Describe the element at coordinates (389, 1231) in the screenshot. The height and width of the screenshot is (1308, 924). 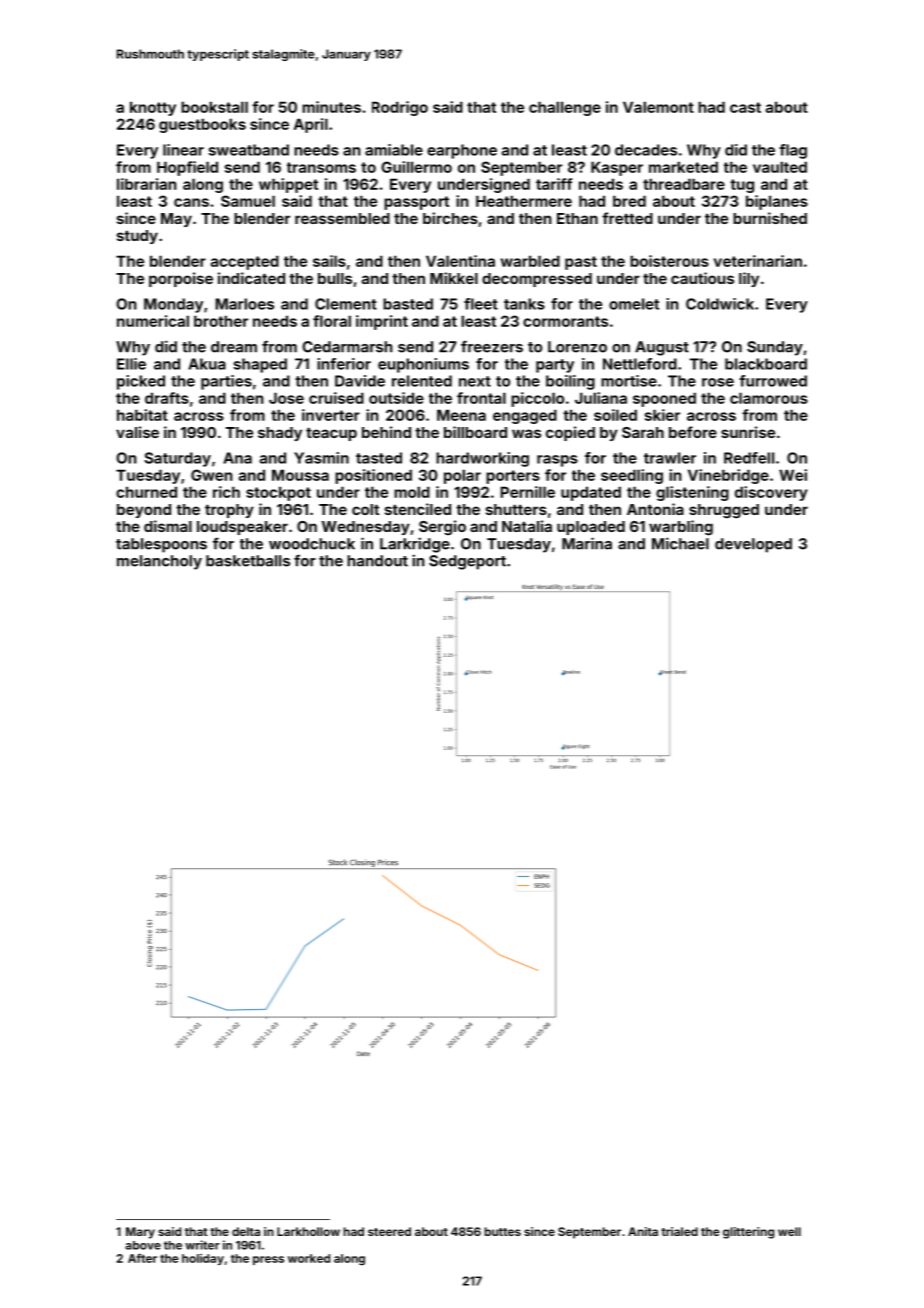
I see `steered` at that location.
